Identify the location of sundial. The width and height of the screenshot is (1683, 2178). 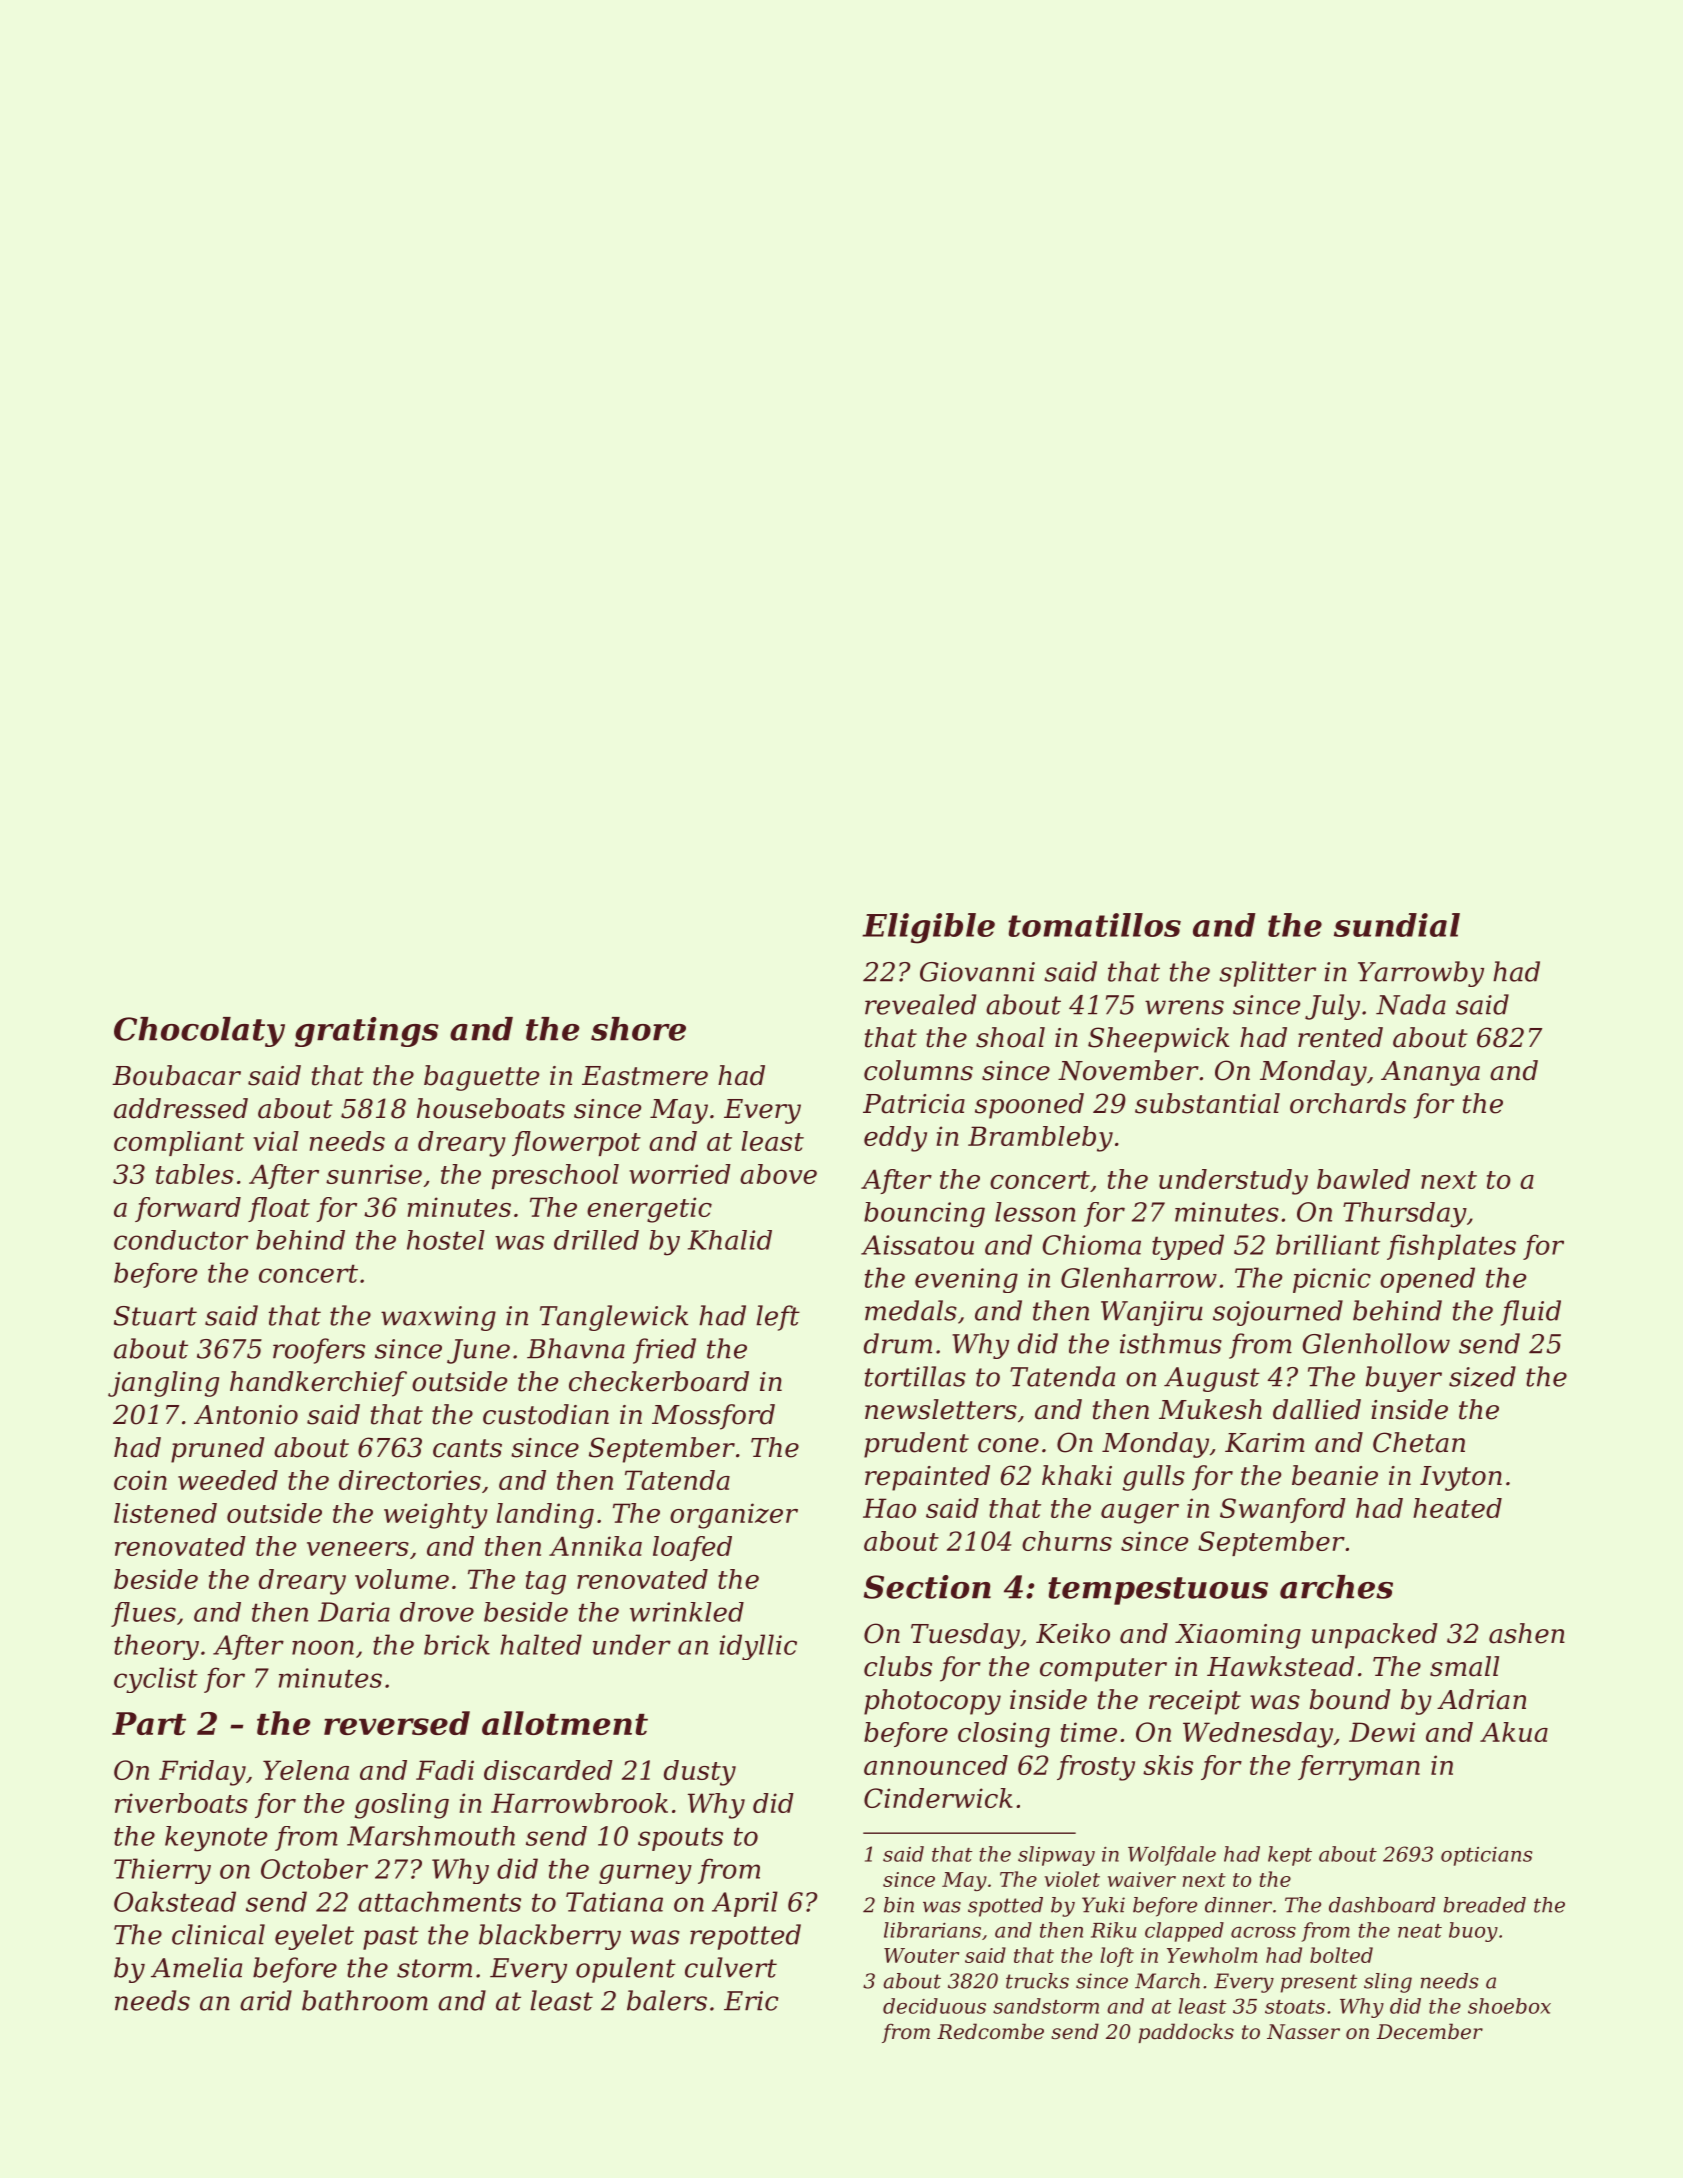
(1397, 925).
